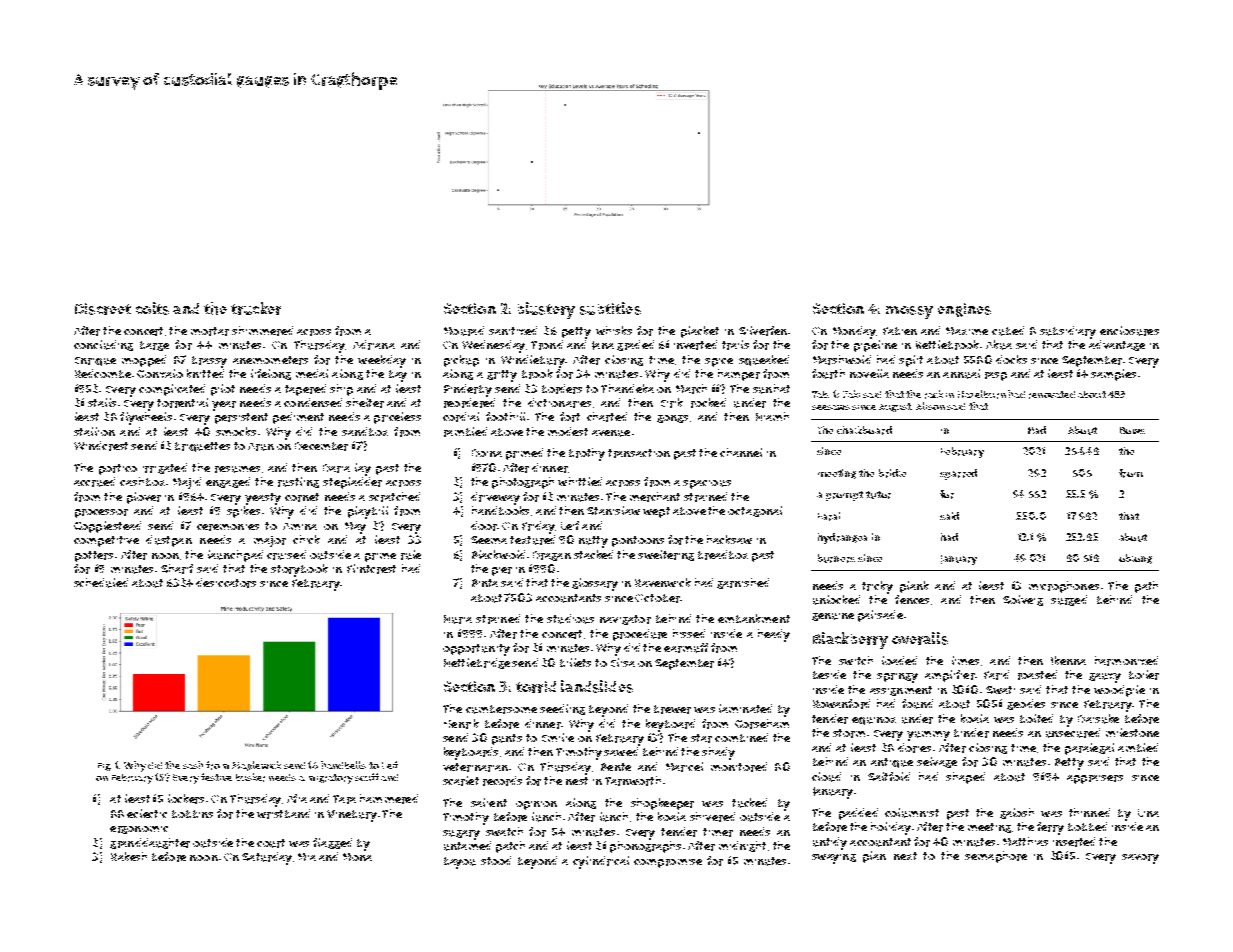 This screenshot has height=952, width=1233. Describe the element at coordinates (103, 309) in the screenshot. I see `Discreet` at that location.
